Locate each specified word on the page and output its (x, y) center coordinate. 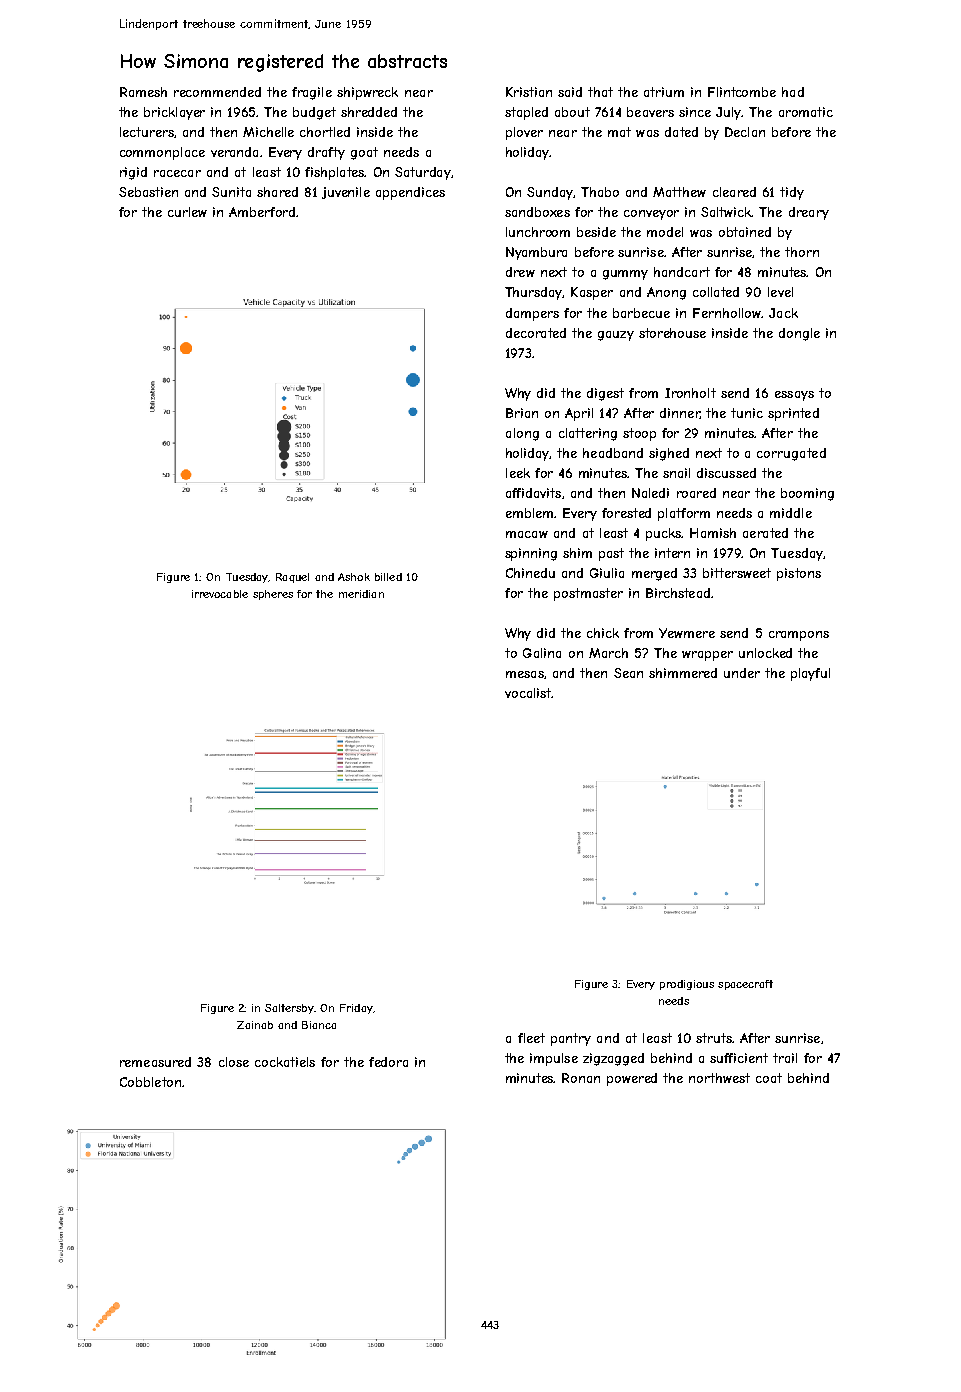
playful (810, 674)
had (793, 92)
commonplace (162, 153)
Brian (522, 413)
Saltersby (289, 1009)
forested (626, 513)
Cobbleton (150, 1082)
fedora (388, 1062)
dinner (680, 413)
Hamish (713, 533)
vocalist (528, 693)
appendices (410, 193)
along (522, 434)
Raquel (292, 578)
